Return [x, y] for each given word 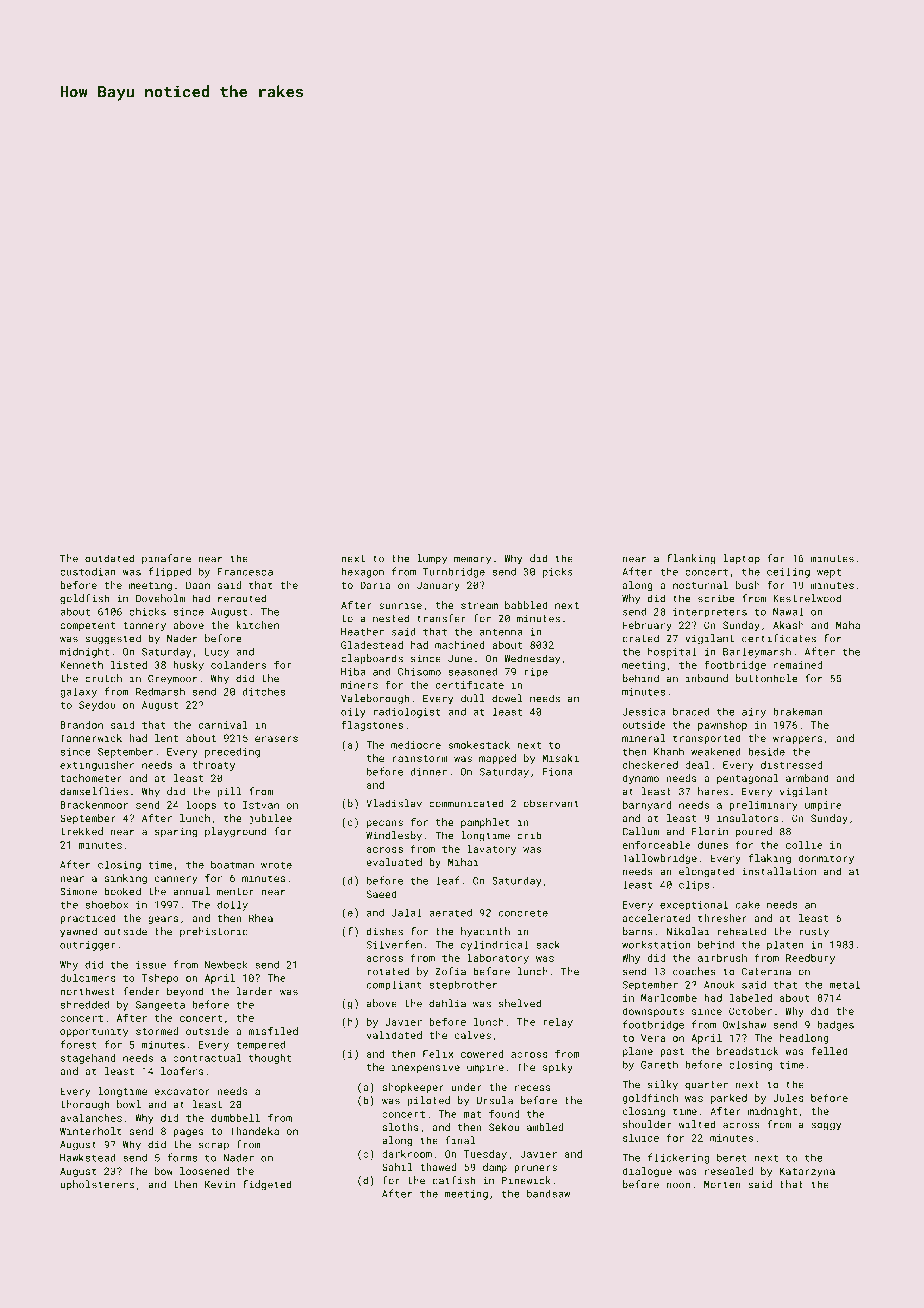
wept [829, 573]
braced [691, 711]
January [438, 586]
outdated [109, 558]
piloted [428, 1101]
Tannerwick [91, 738]
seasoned [473, 671]
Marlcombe [669, 998]
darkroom [407, 1154]
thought [270, 1059]
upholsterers [97, 1185]
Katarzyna [807, 1172]
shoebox [107, 904]
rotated [388, 971]
